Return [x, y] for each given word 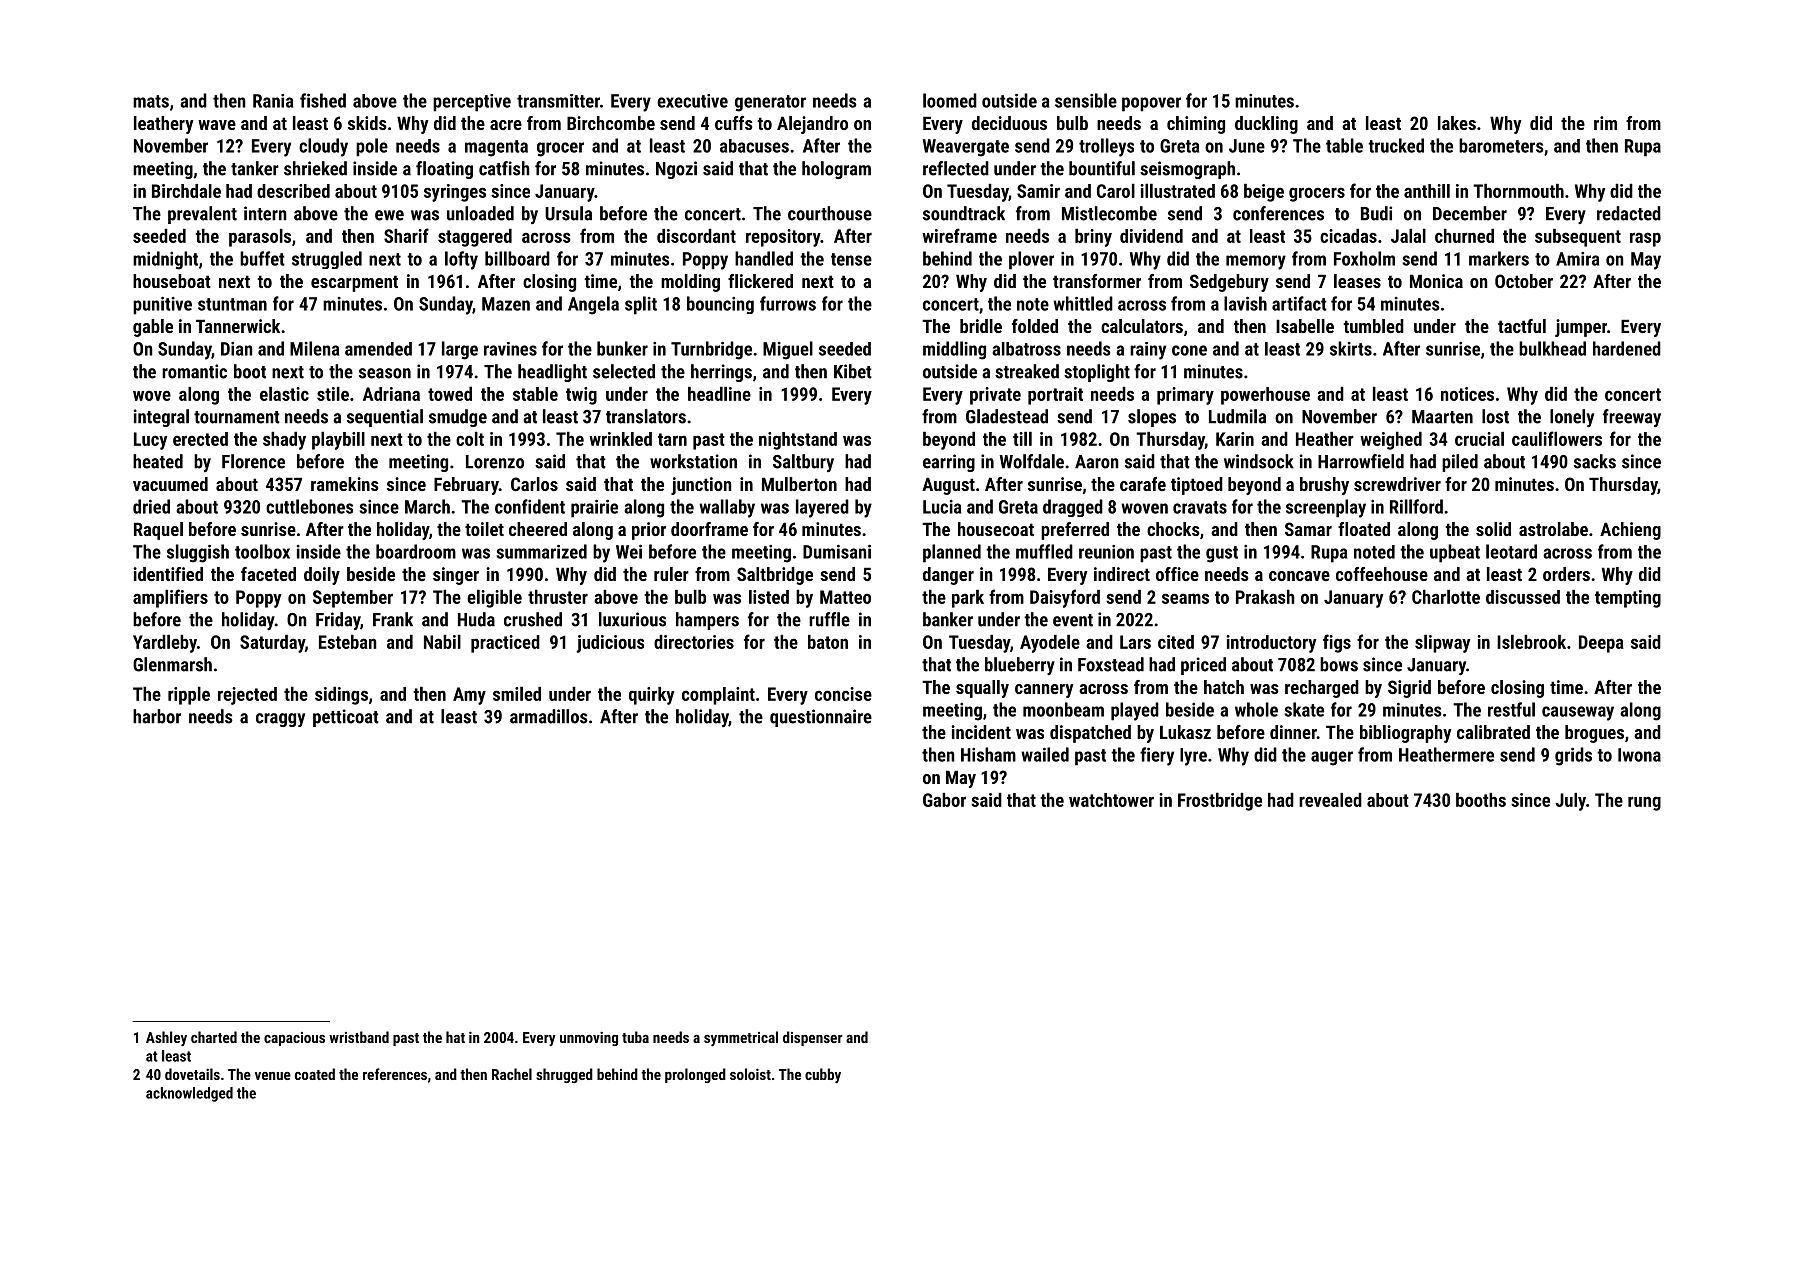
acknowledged [189, 1094]
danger [948, 576]
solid [1493, 529]
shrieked [315, 168]
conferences [1278, 213]
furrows [788, 303]
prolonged [695, 1075]
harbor [157, 716]
